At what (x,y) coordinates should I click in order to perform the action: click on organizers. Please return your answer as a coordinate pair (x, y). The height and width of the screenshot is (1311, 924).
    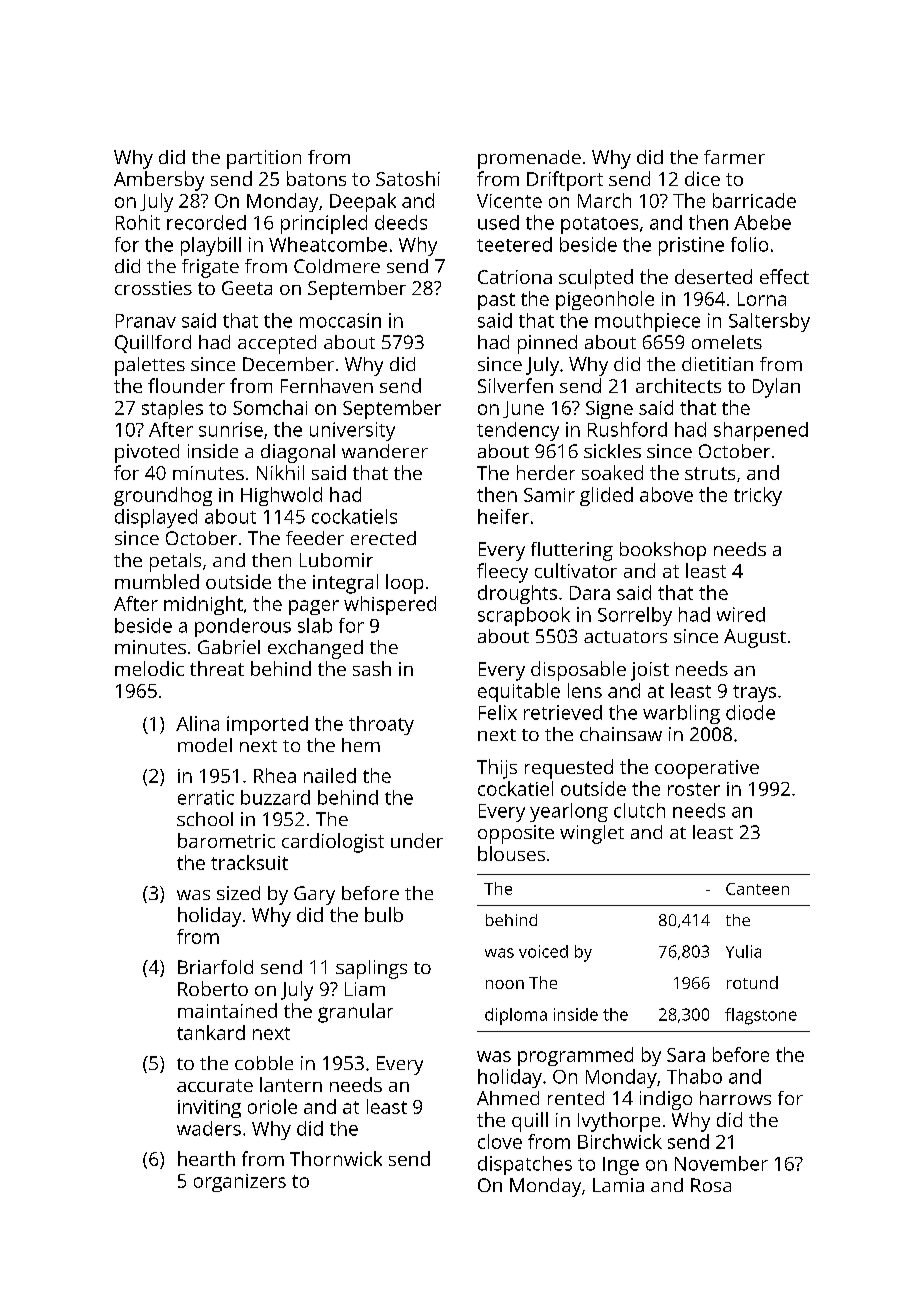
    Looking at the image, I should click on (240, 1183).
